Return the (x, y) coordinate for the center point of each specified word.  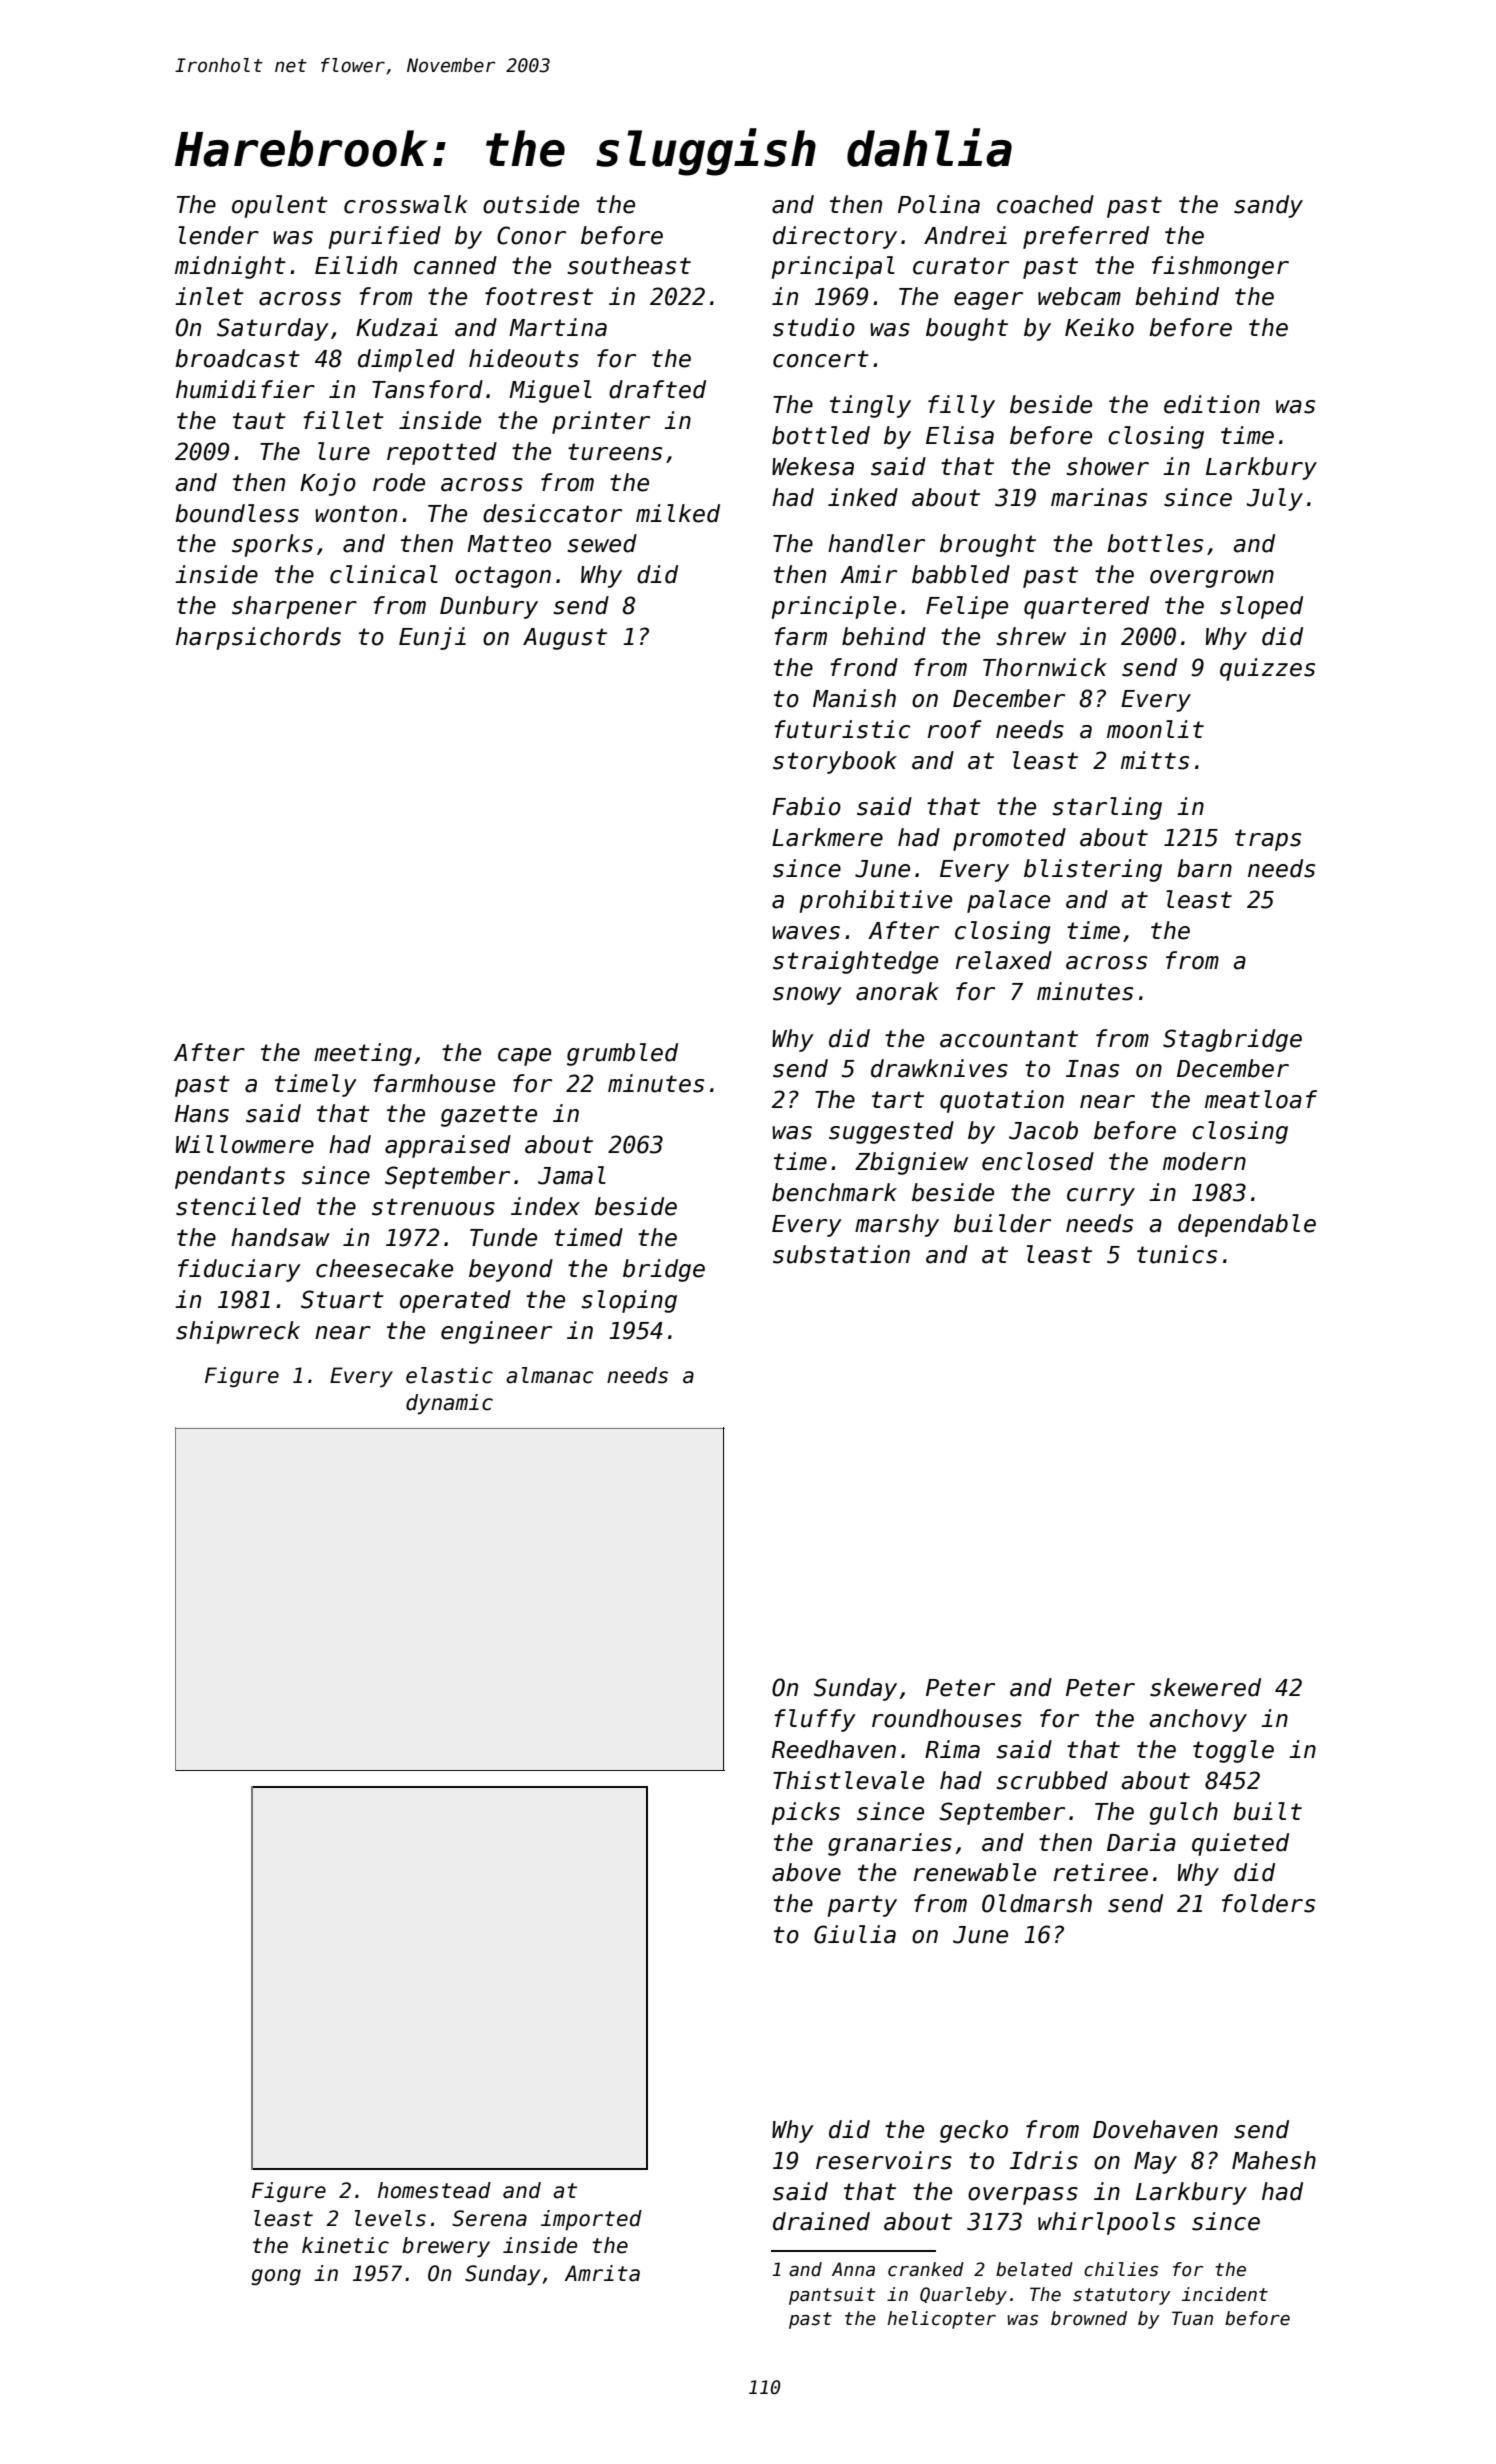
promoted (1009, 839)
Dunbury (489, 607)
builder (1002, 1223)
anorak (897, 991)
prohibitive (876, 901)
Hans (202, 1114)
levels (390, 2218)
